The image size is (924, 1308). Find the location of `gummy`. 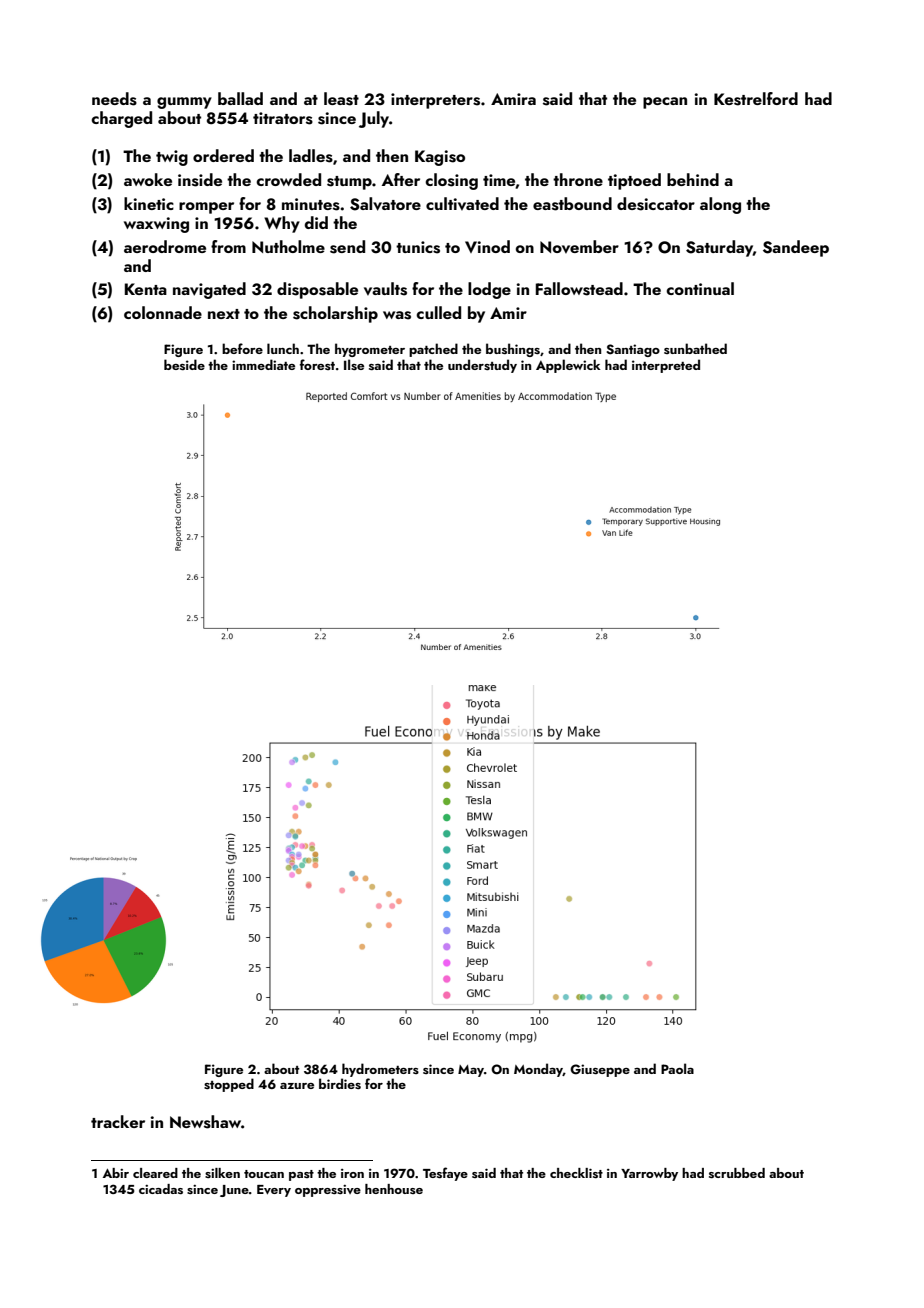

gummy is located at coordinates (184, 103).
